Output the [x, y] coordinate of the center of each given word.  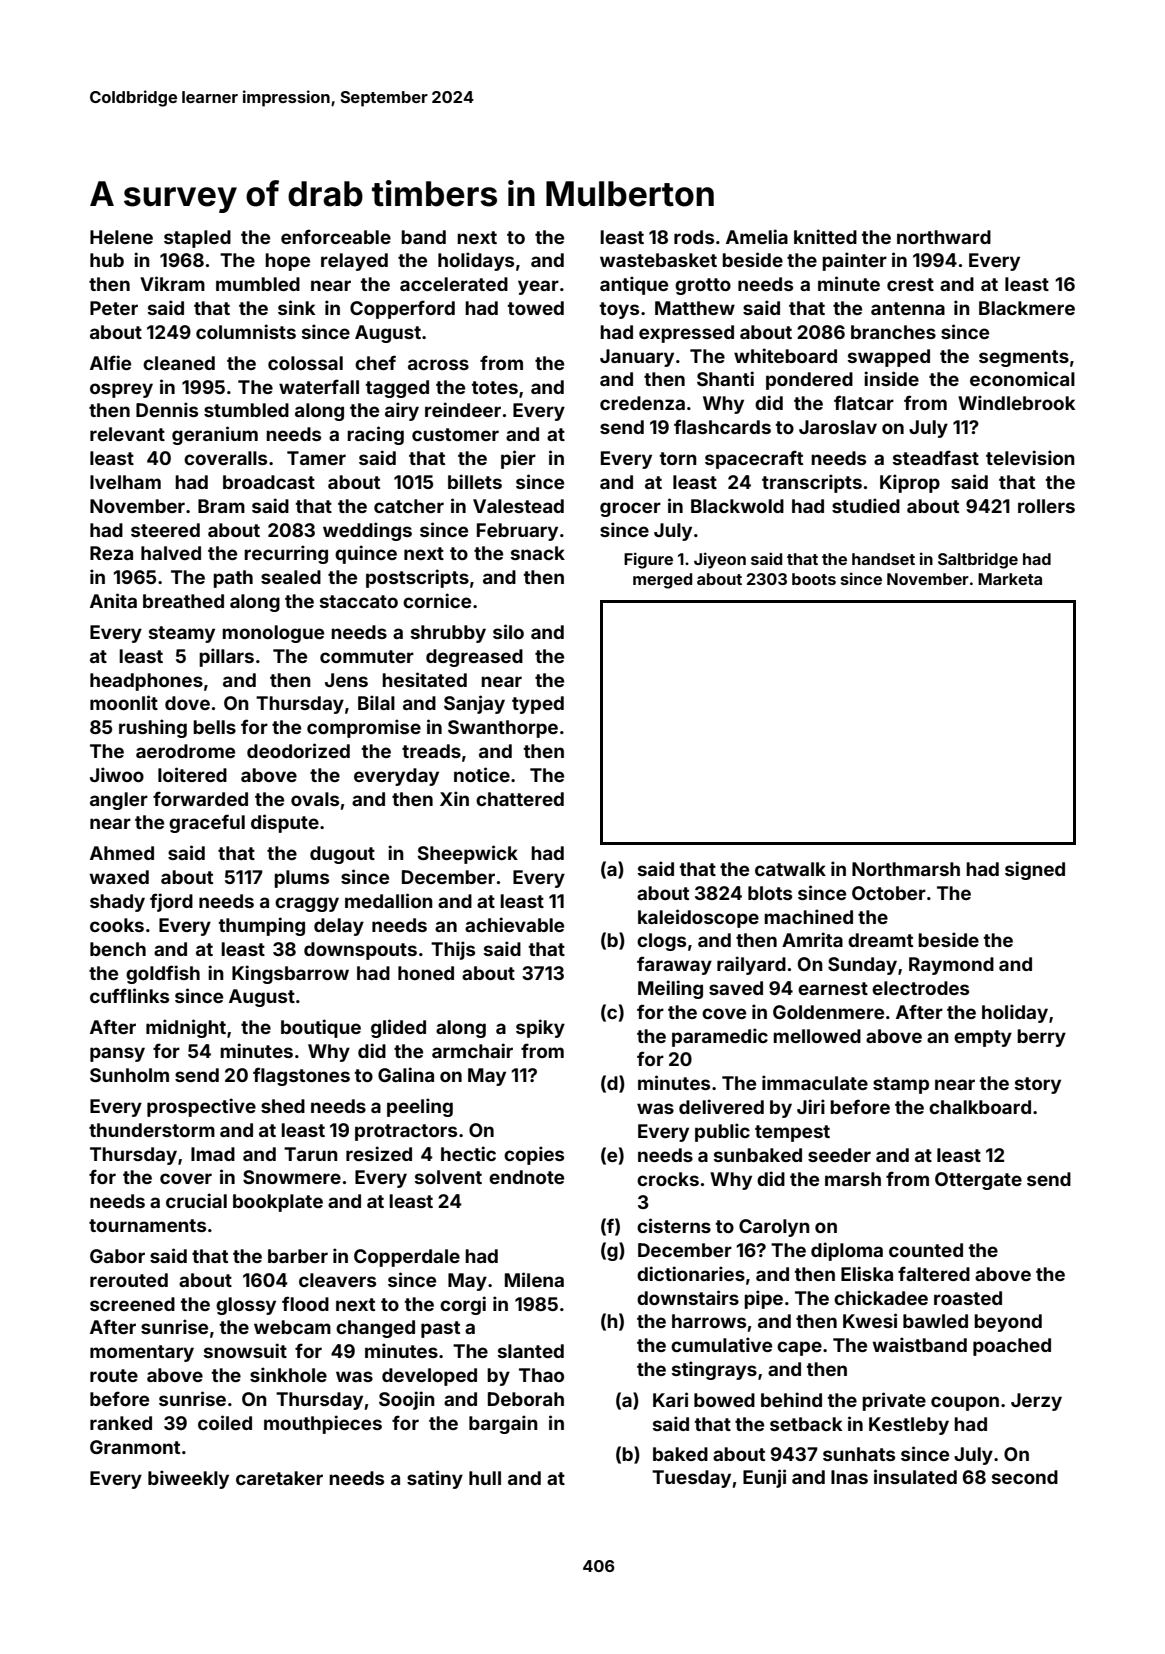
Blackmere [1027, 308]
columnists [246, 331]
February [517, 532]
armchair [472, 1050]
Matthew [695, 308]
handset [883, 559]
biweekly [188, 1479]
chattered [520, 799]
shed [283, 1106]
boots [814, 579]
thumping [262, 926]
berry [1041, 1038]
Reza [111, 553]
